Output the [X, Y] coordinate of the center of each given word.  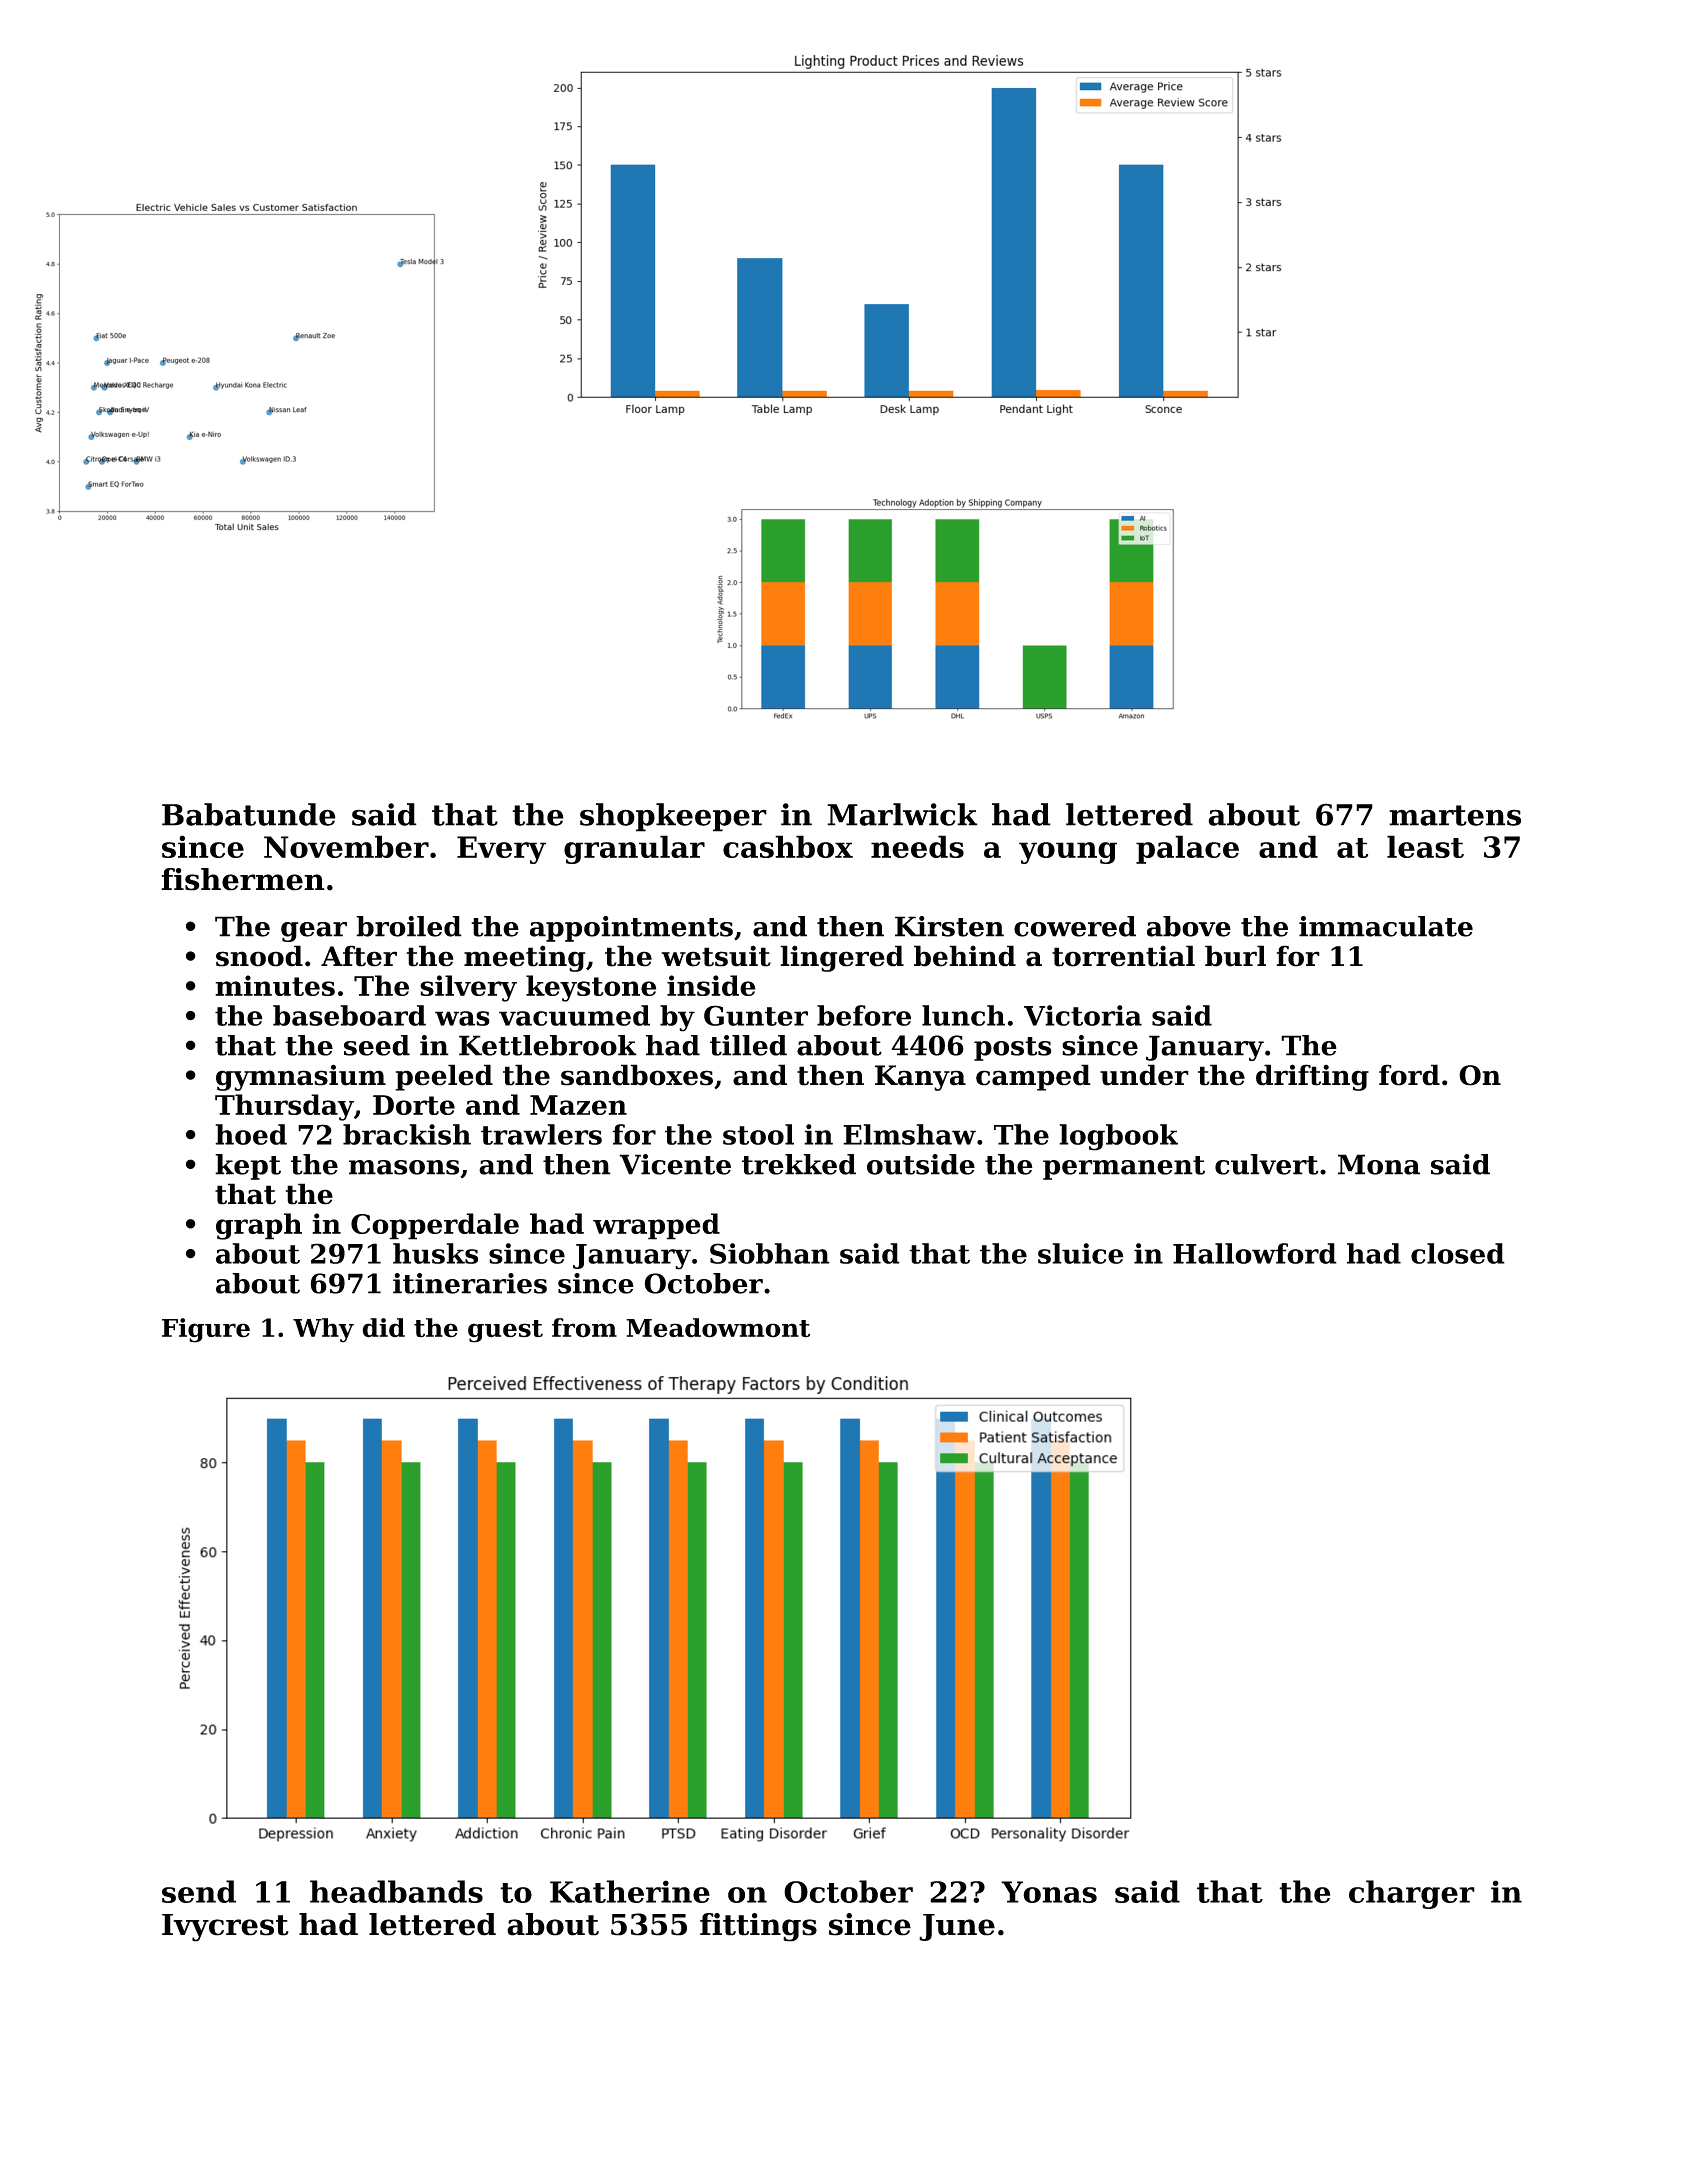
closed [1458, 1253]
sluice [1080, 1253]
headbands [396, 1891]
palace [1187, 849]
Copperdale [435, 1226]
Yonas [1049, 1892]
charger [1412, 1894]
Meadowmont [718, 1328]
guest [505, 1331]
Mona [1379, 1164]
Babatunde [249, 814]
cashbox [788, 846]
